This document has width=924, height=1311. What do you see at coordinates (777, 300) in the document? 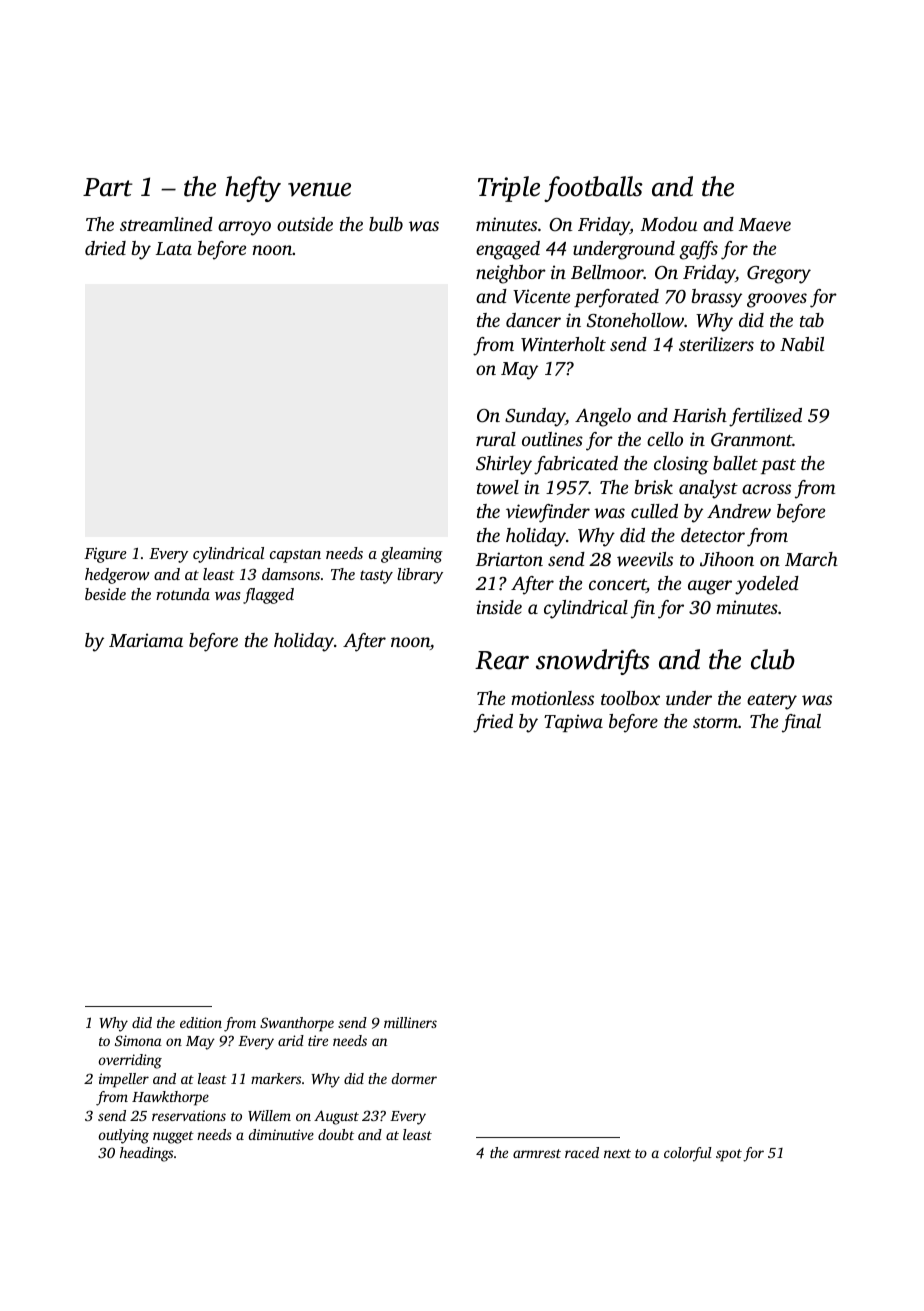
I see `grooves` at bounding box center [777, 300].
